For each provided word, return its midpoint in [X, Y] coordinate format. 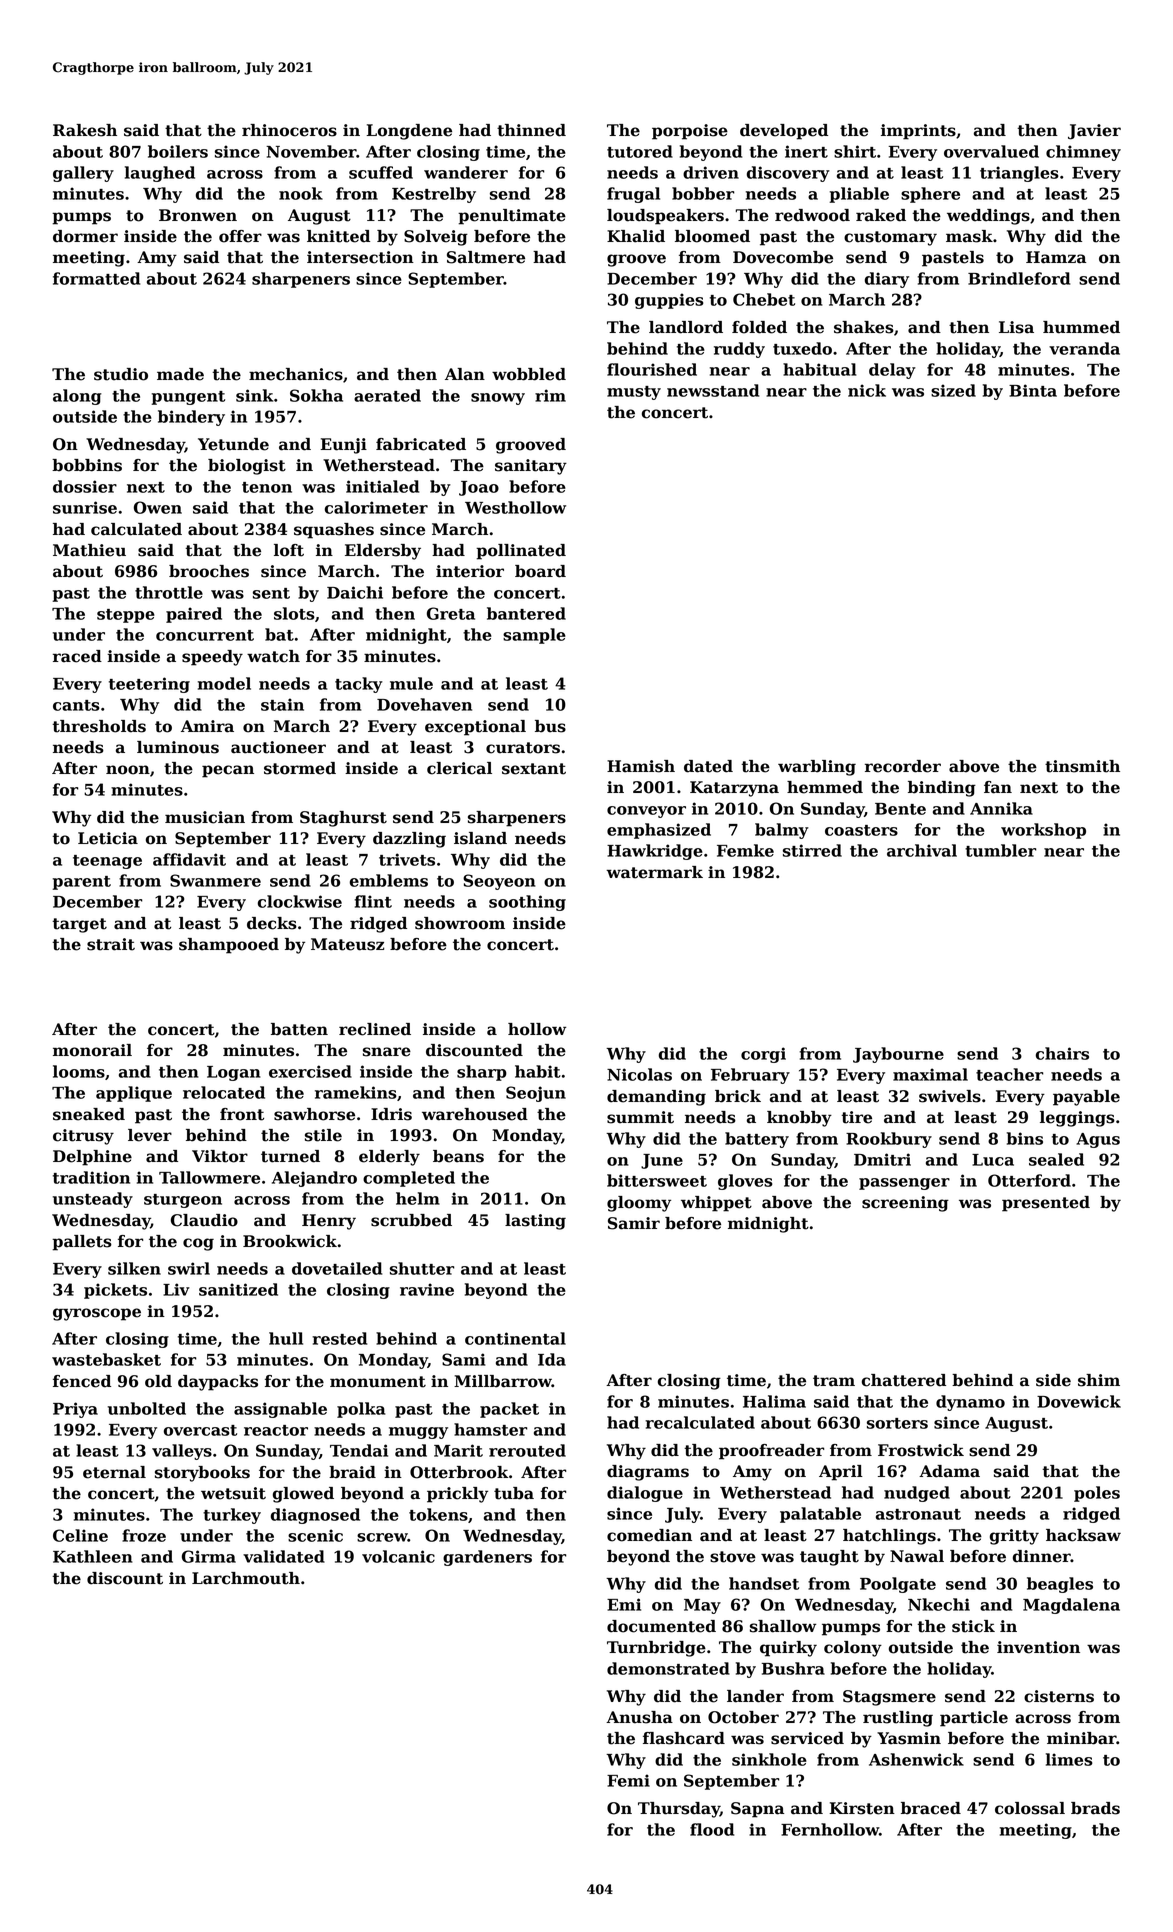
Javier [1094, 132]
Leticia [108, 838]
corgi [763, 1055]
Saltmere [486, 257]
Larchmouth [246, 1578]
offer [240, 236]
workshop [1043, 831]
